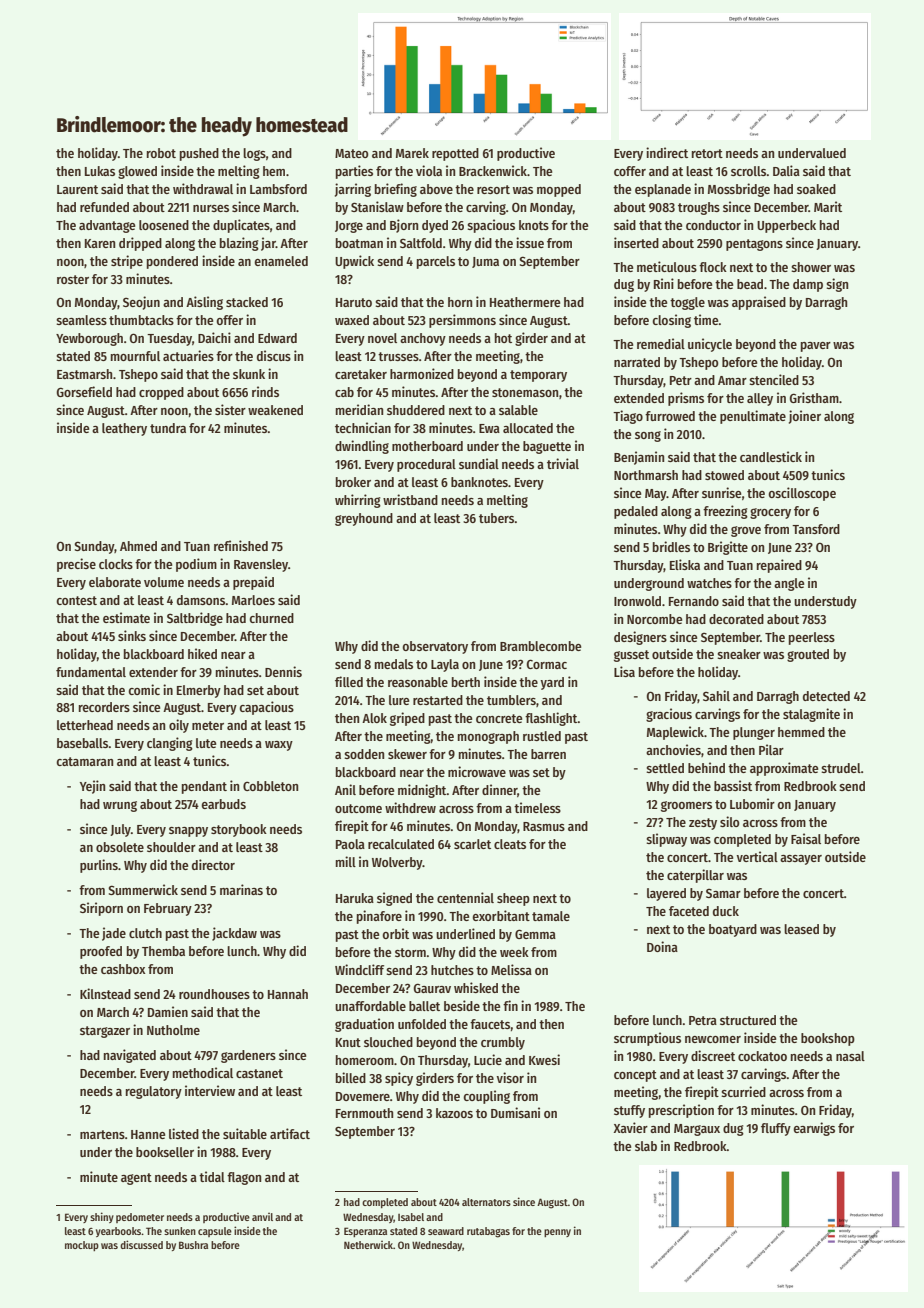 The width and height of the image is (924, 1308). Describe the element at coordinates (547, 664) in the image. I see `Cormac` at that location.
